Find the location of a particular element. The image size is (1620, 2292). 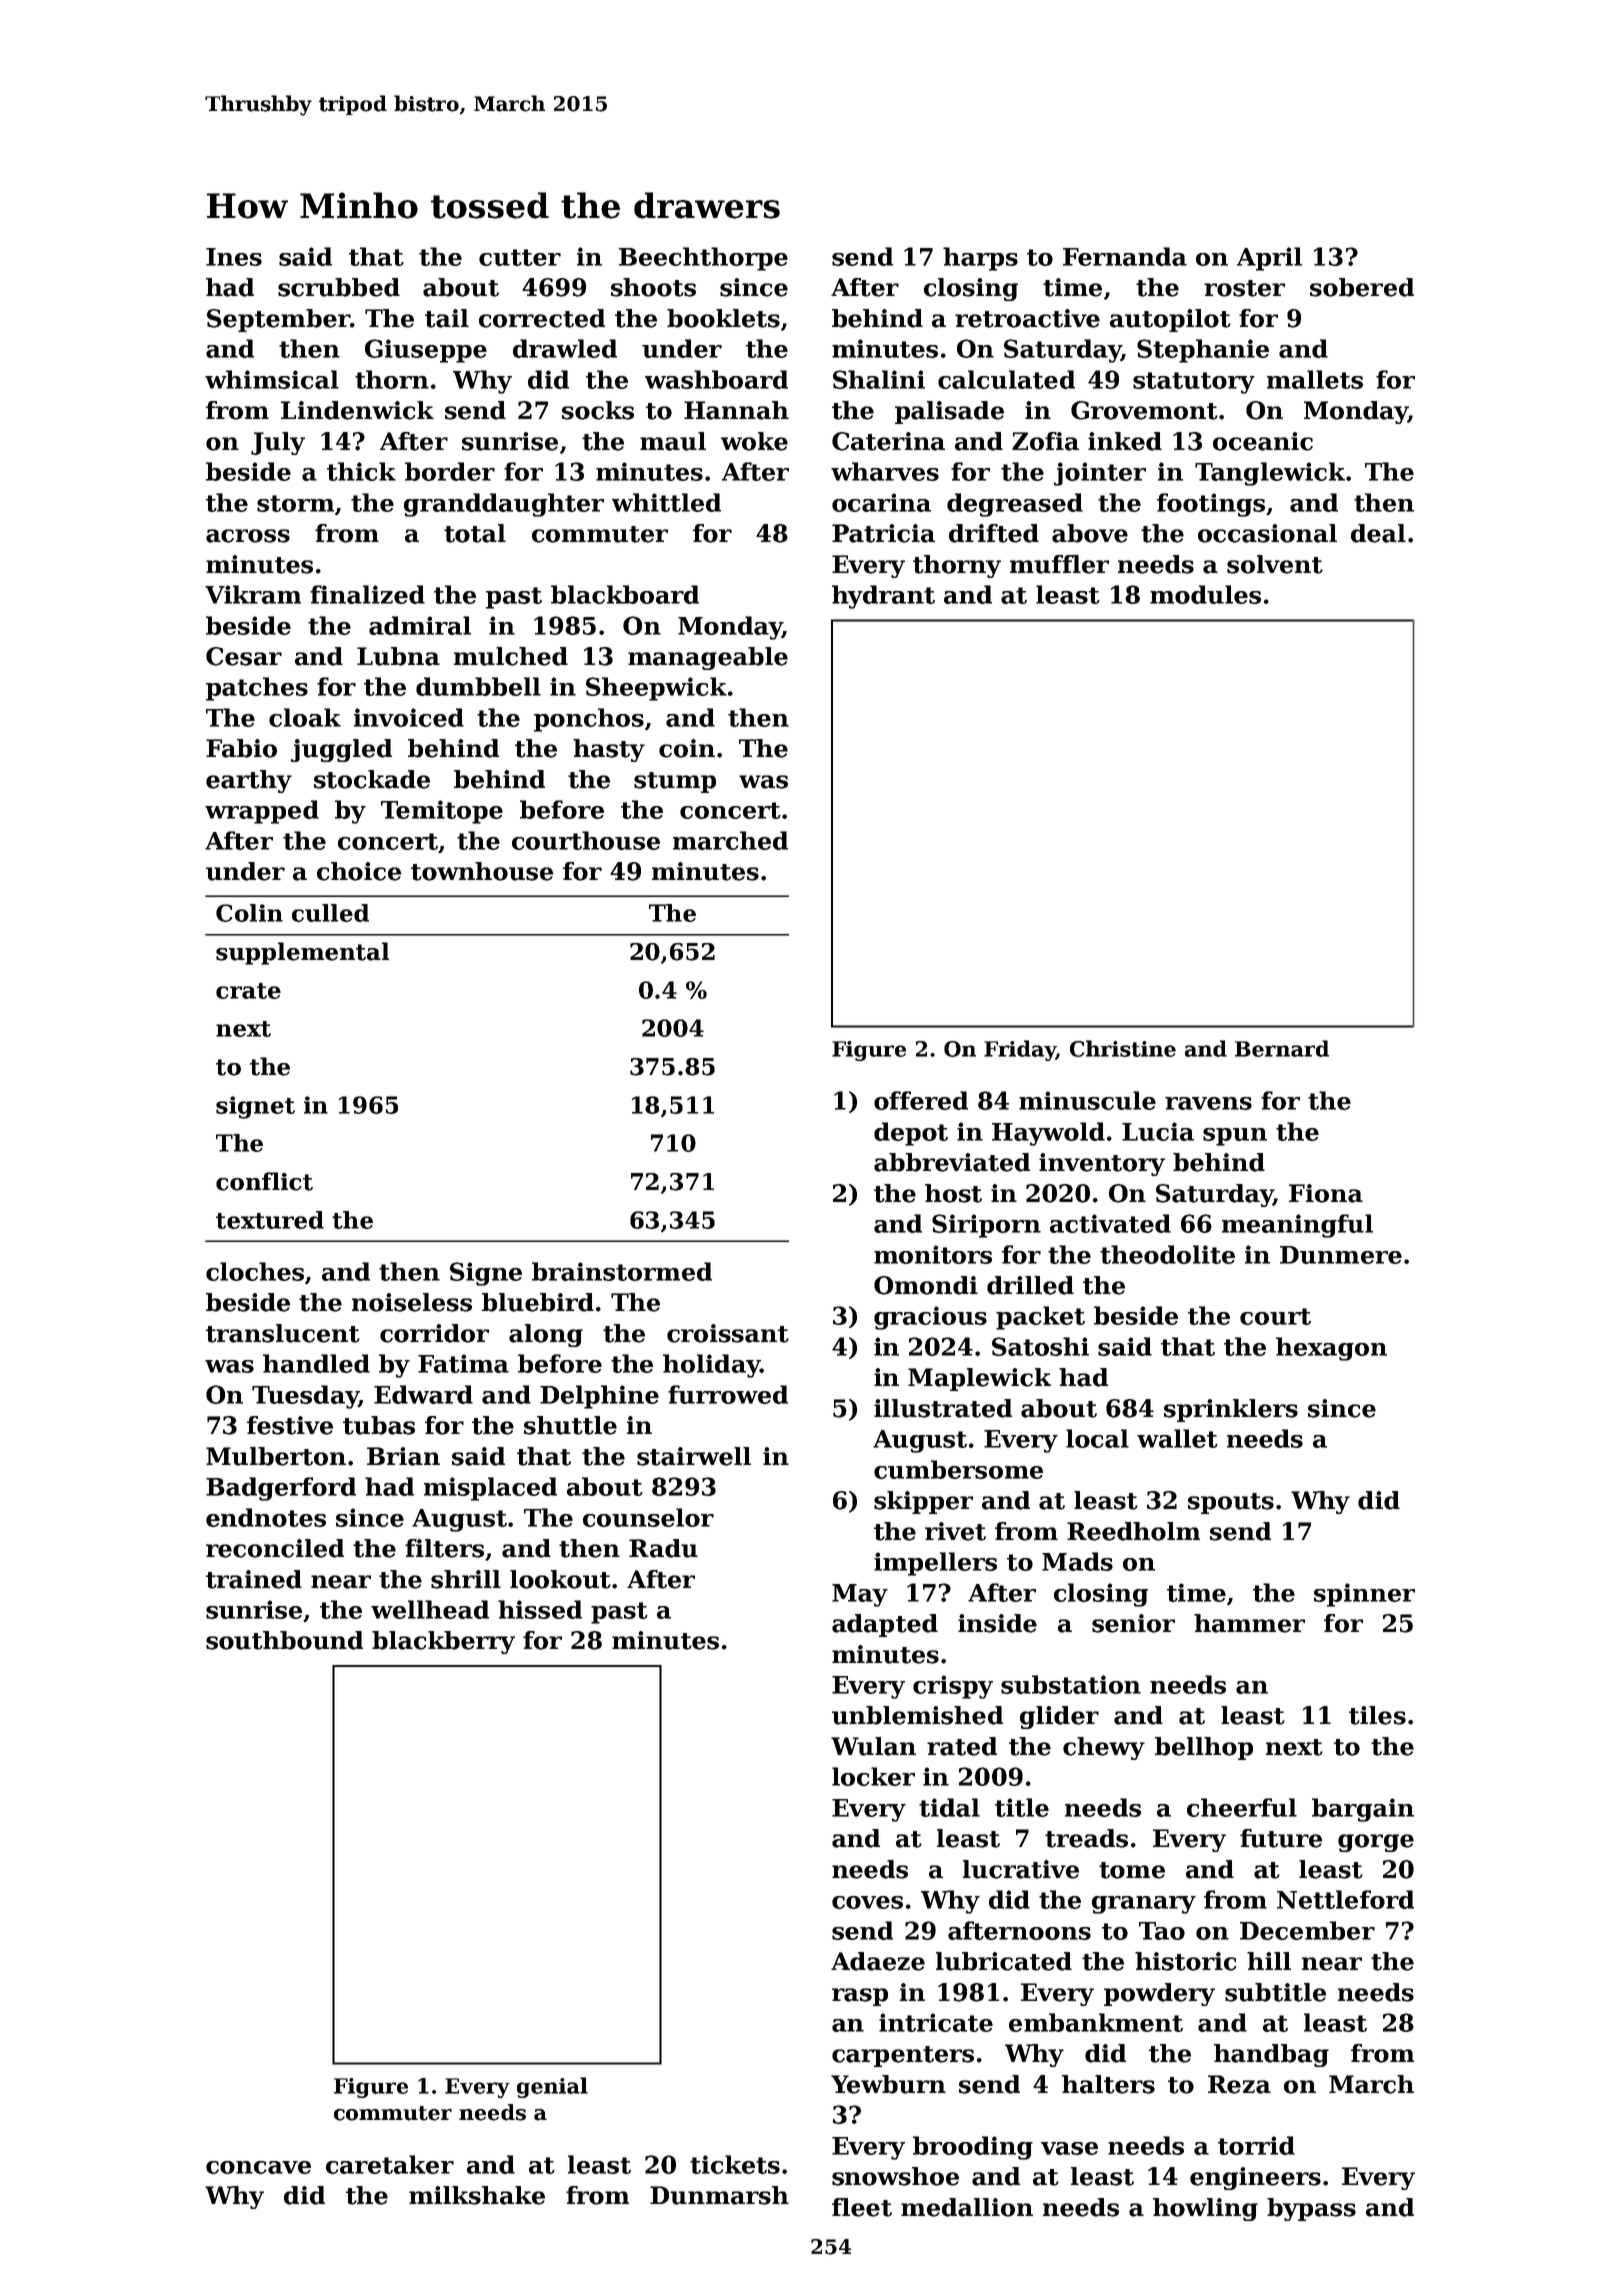

offered is located at coordinates (921, 1100).
